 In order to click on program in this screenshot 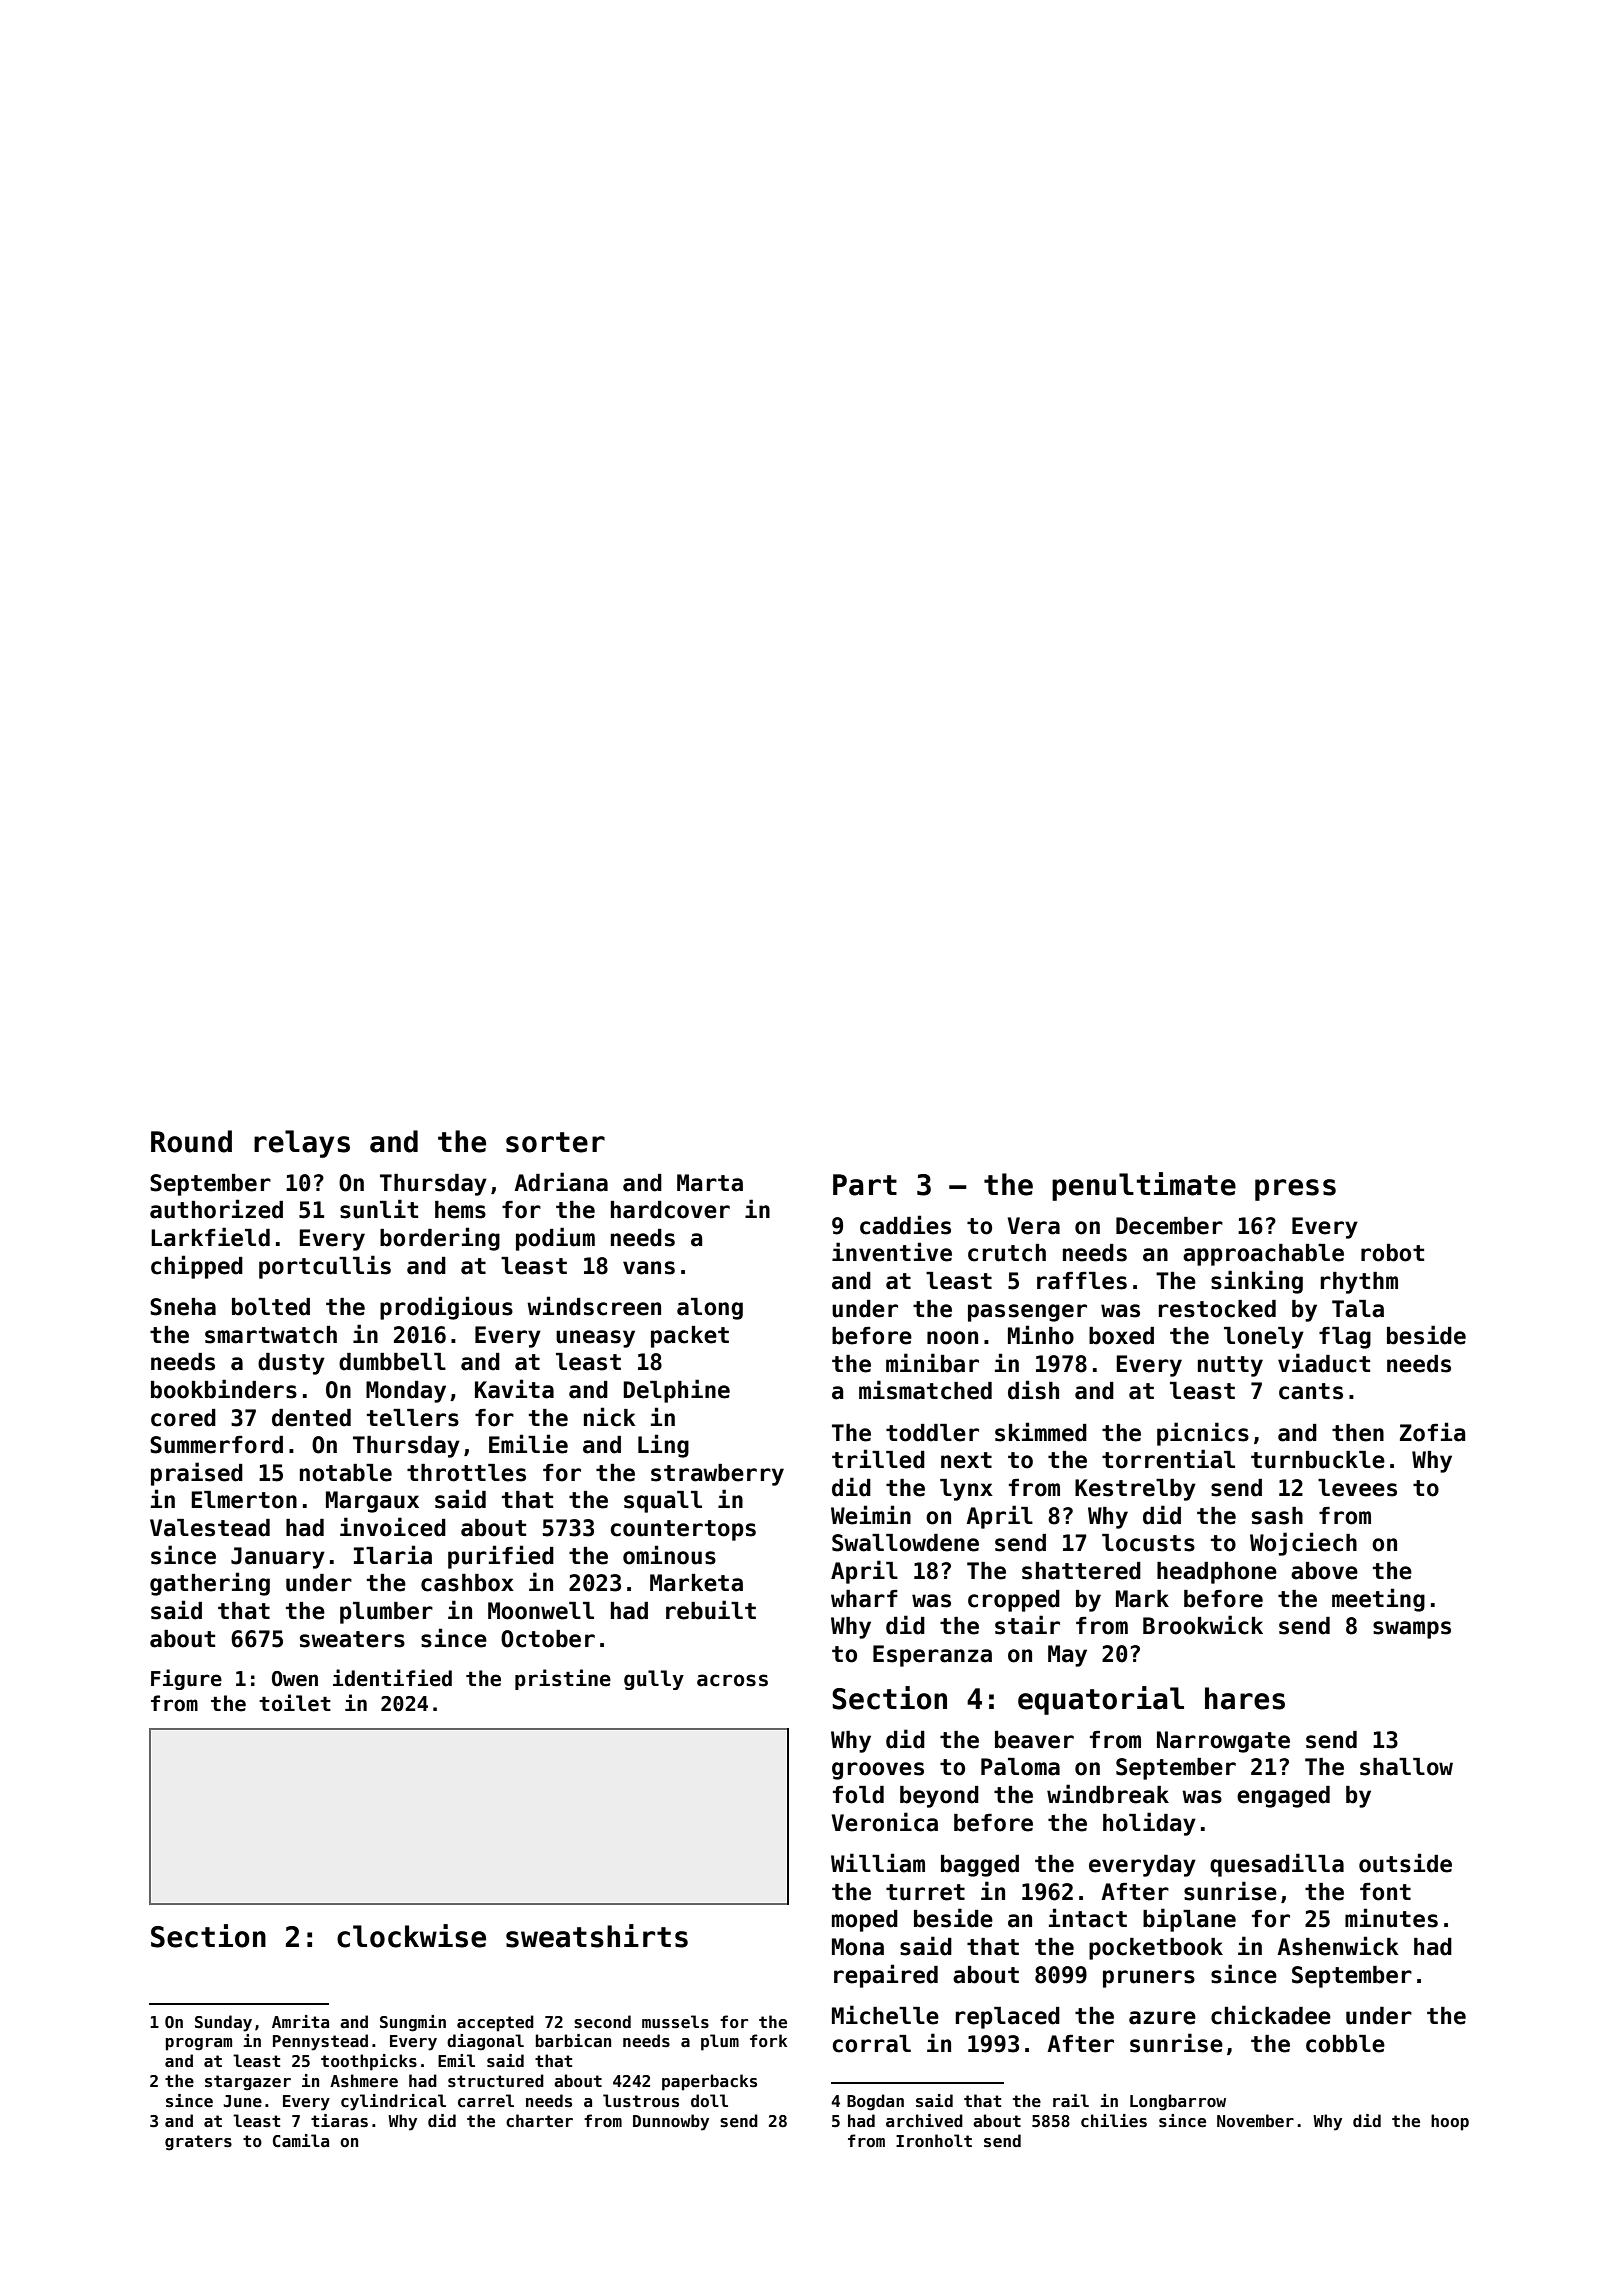, I will do `click(199, 2044)`.
